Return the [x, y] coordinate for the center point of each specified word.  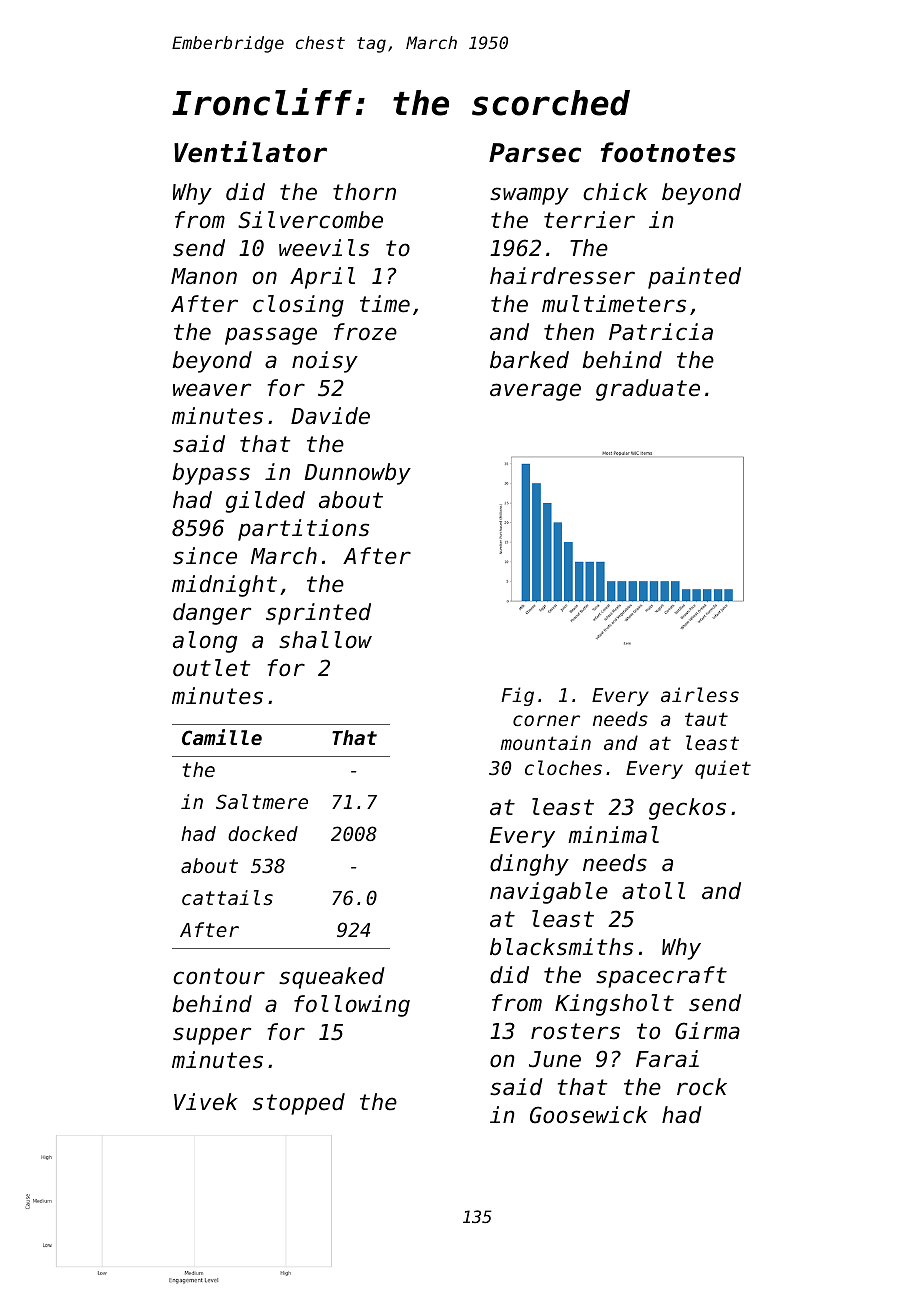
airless [700, 694]
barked [529, 360]
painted [694, 278]
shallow [325, 640]
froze [365, 332]
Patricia [661, 332]
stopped [299, 1104]
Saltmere [262, 801]
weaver [212, 390]
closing [298, 306]
